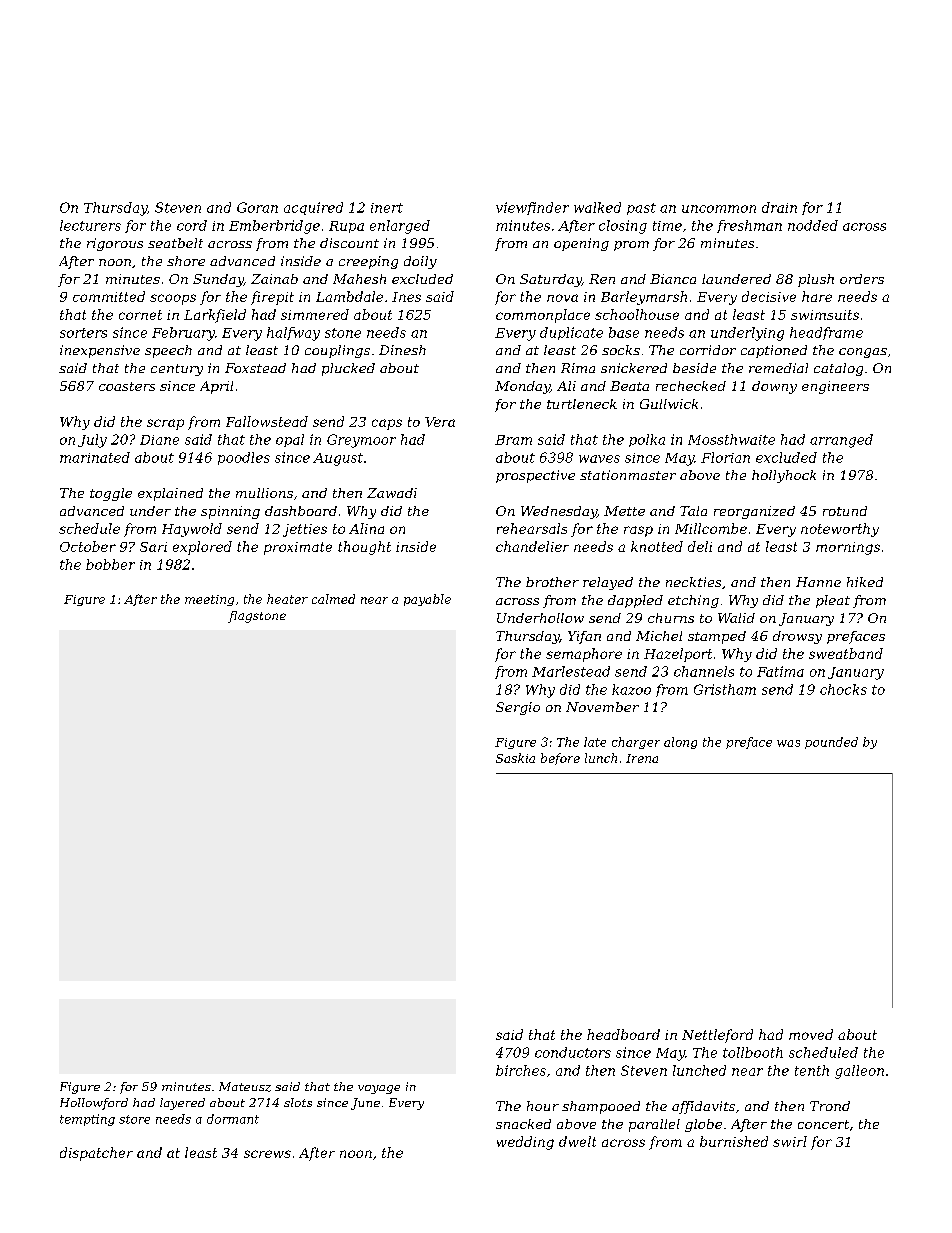 Image resolution: width=952 pixels, height=1233 pixels. Describe the element at coordinates (823, 1124) in the page. I see `concert` at that location.
